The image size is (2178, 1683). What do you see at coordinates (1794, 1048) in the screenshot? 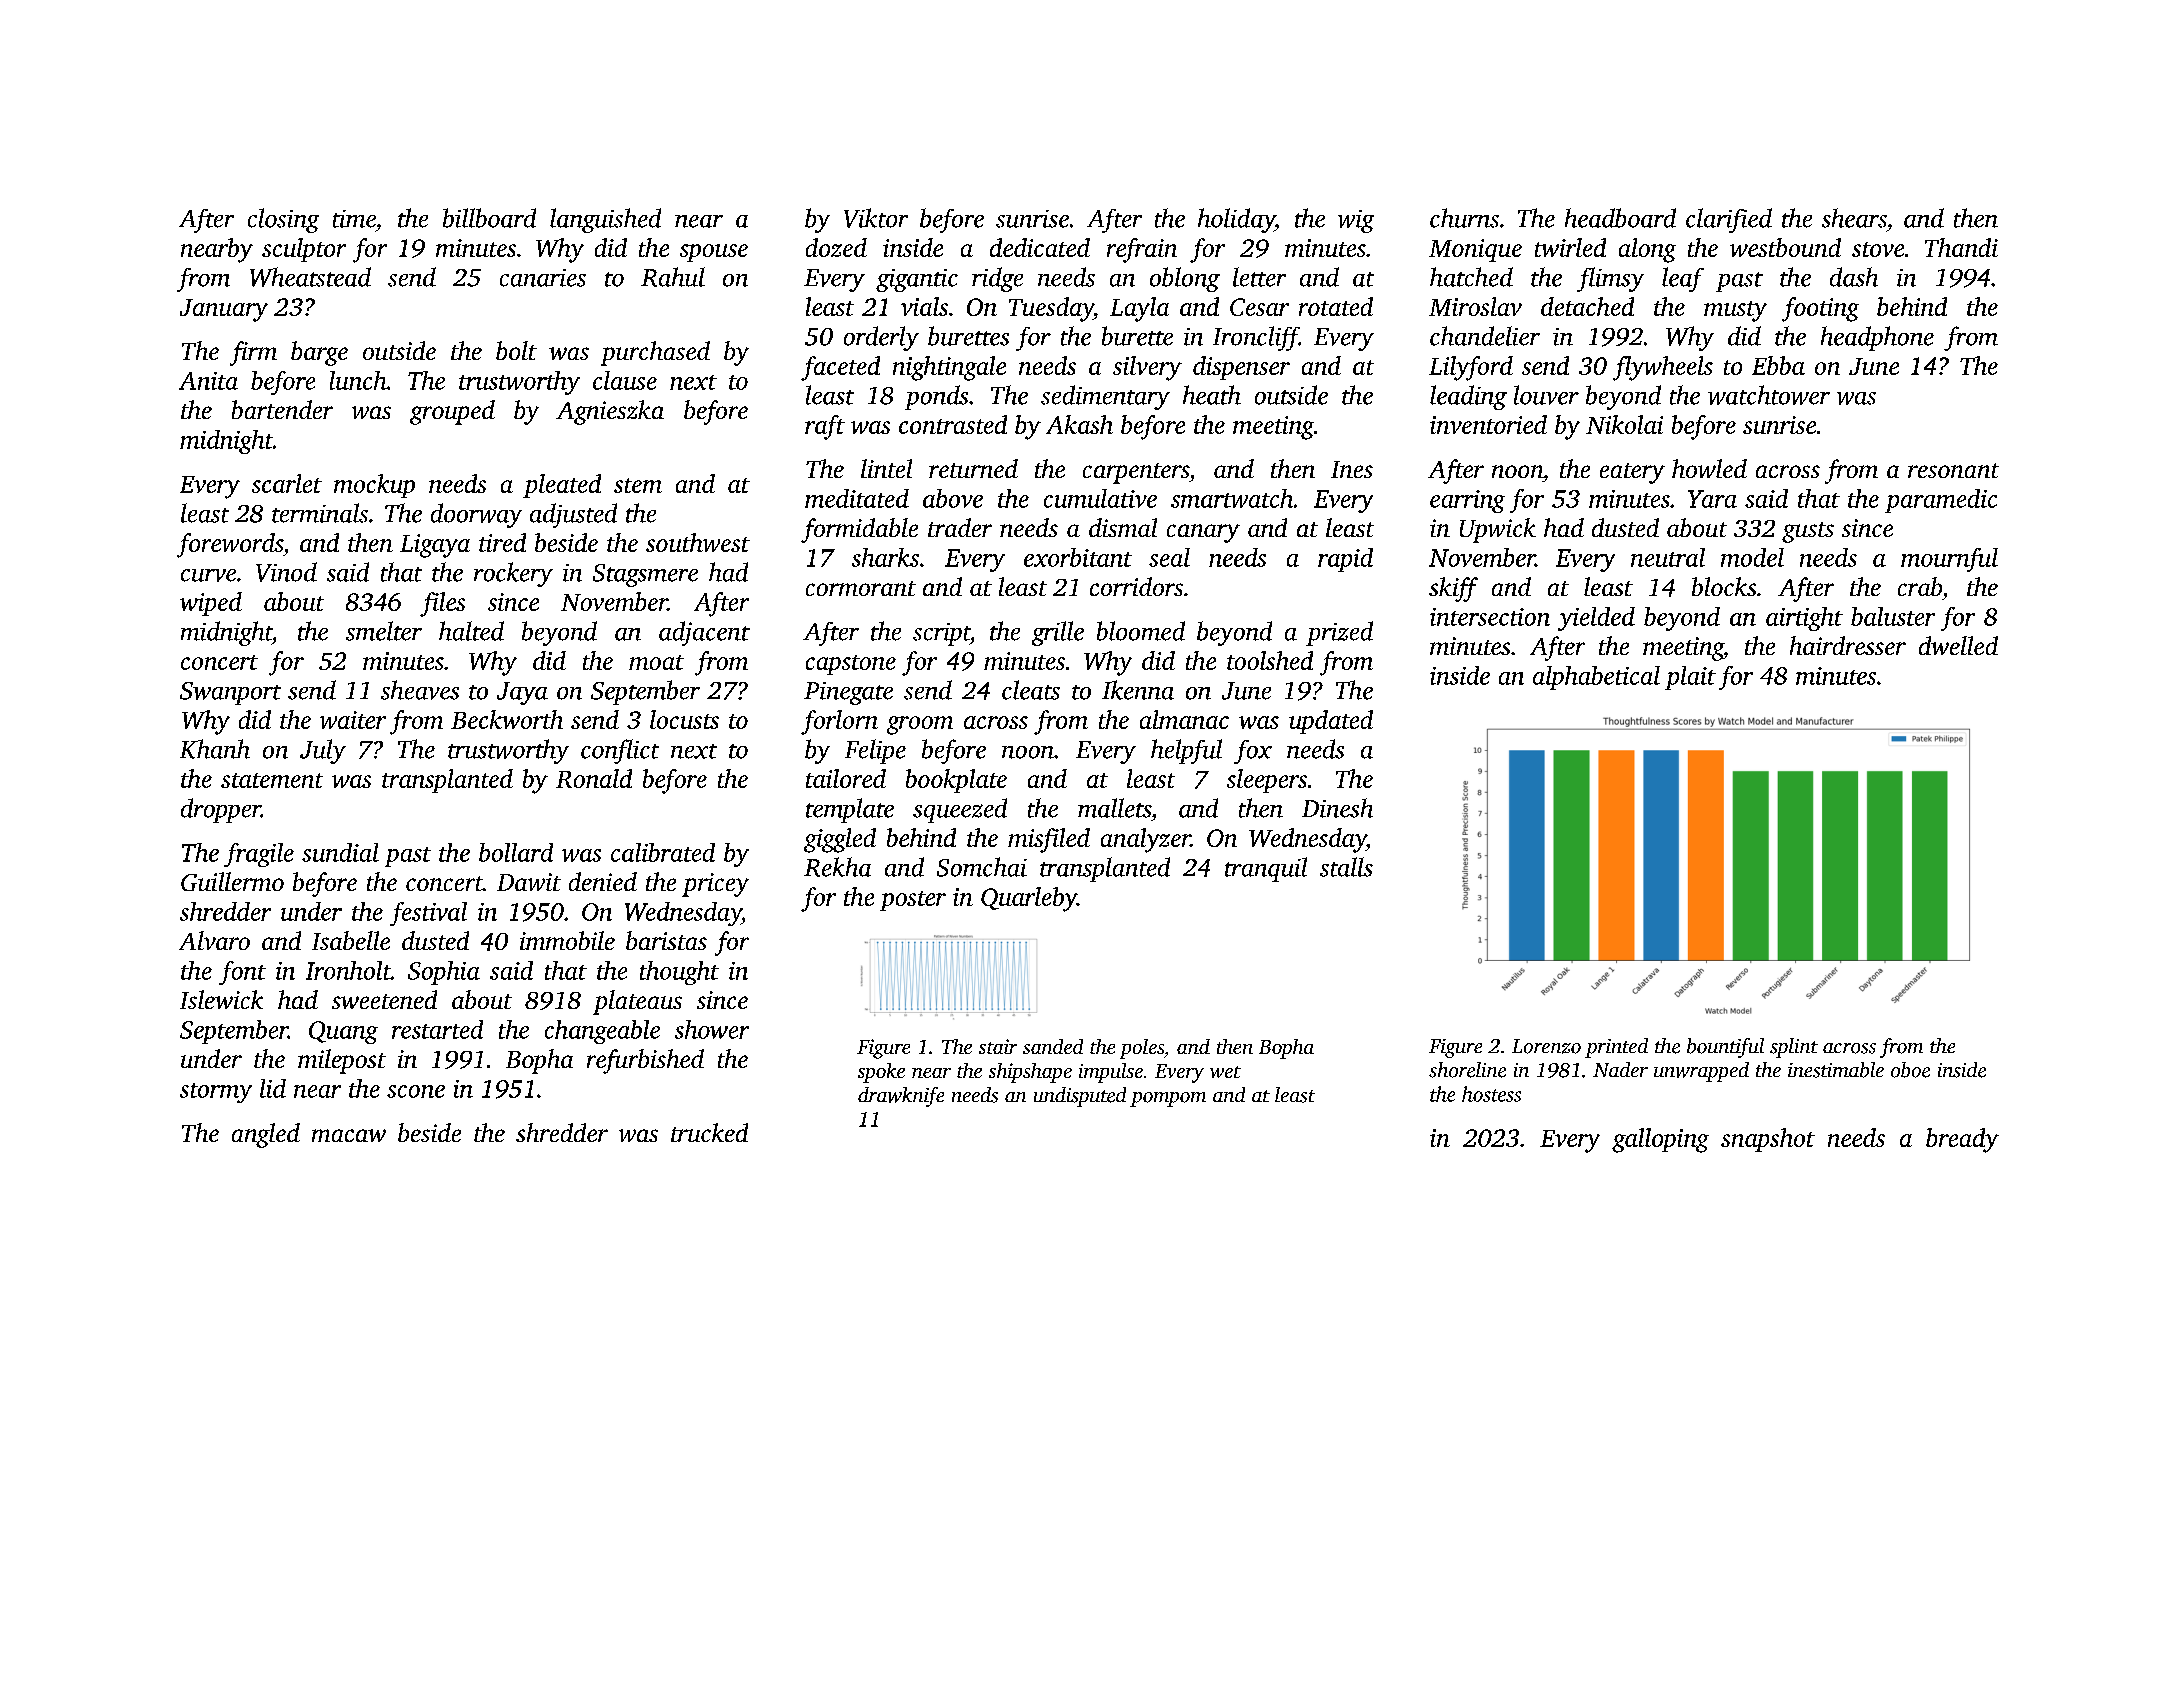
I see `splint` at bounding box center [1794, 1048].
